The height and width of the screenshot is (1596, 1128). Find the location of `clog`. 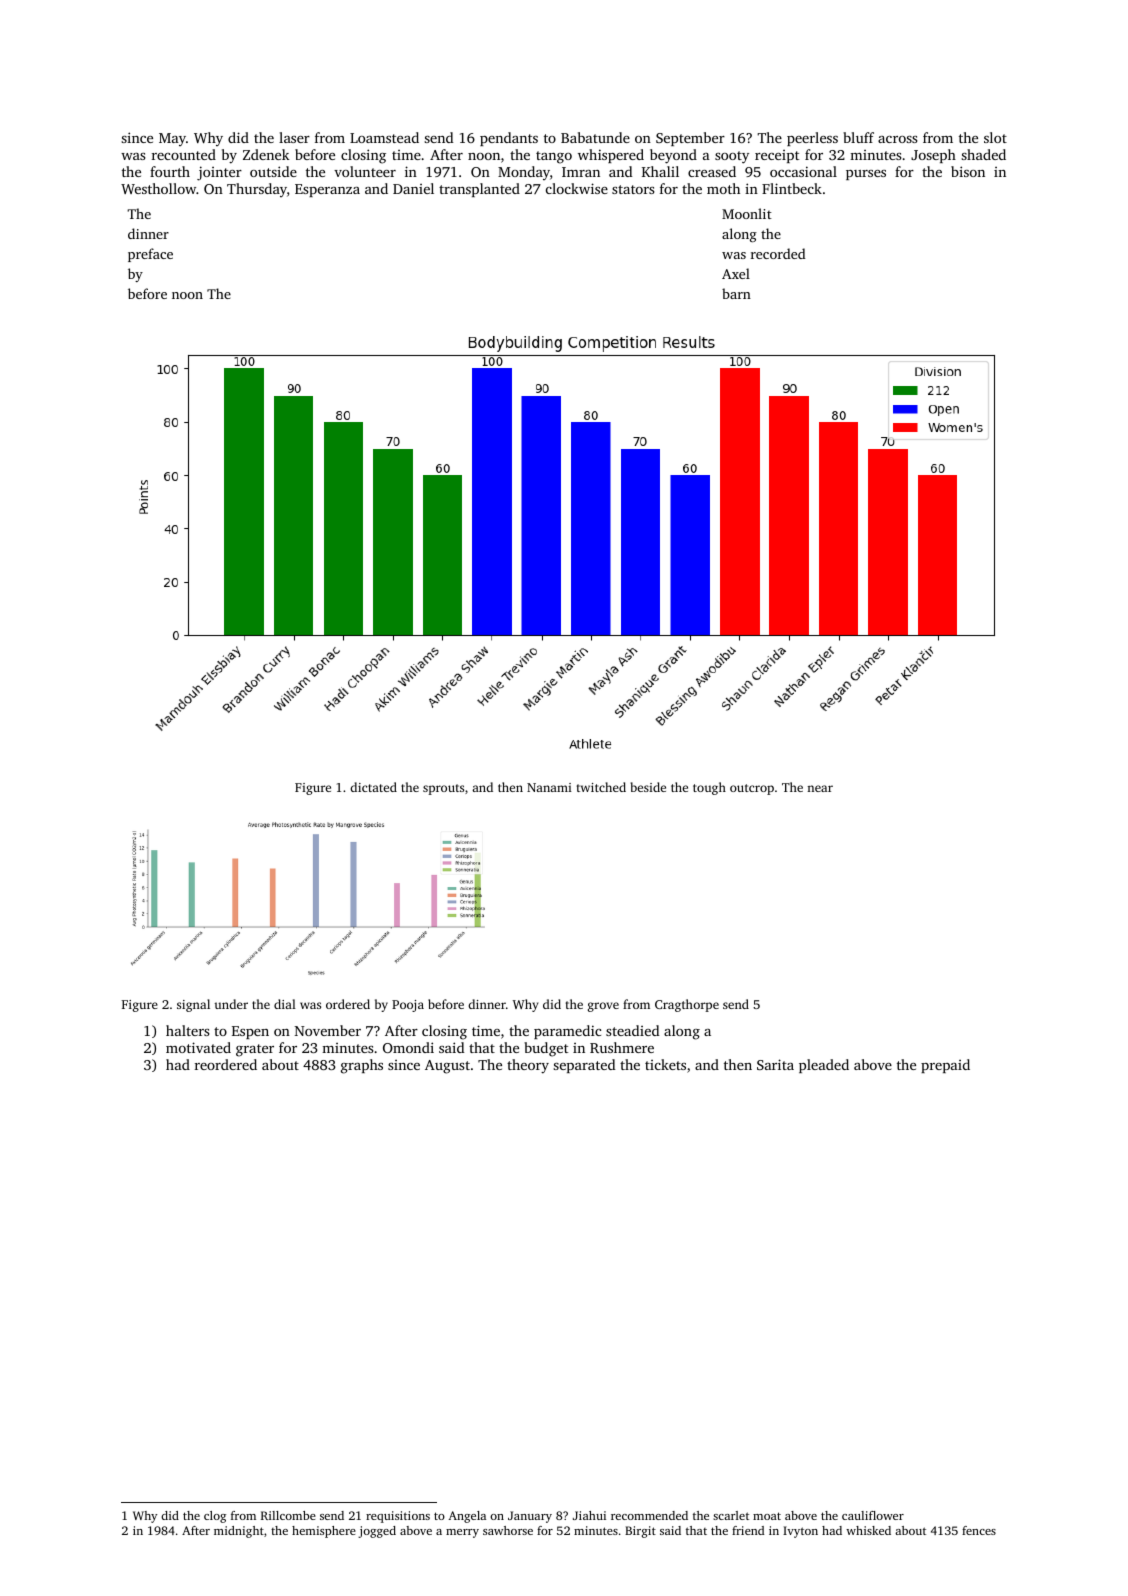

clog is located at coordinates (215, 1517).
